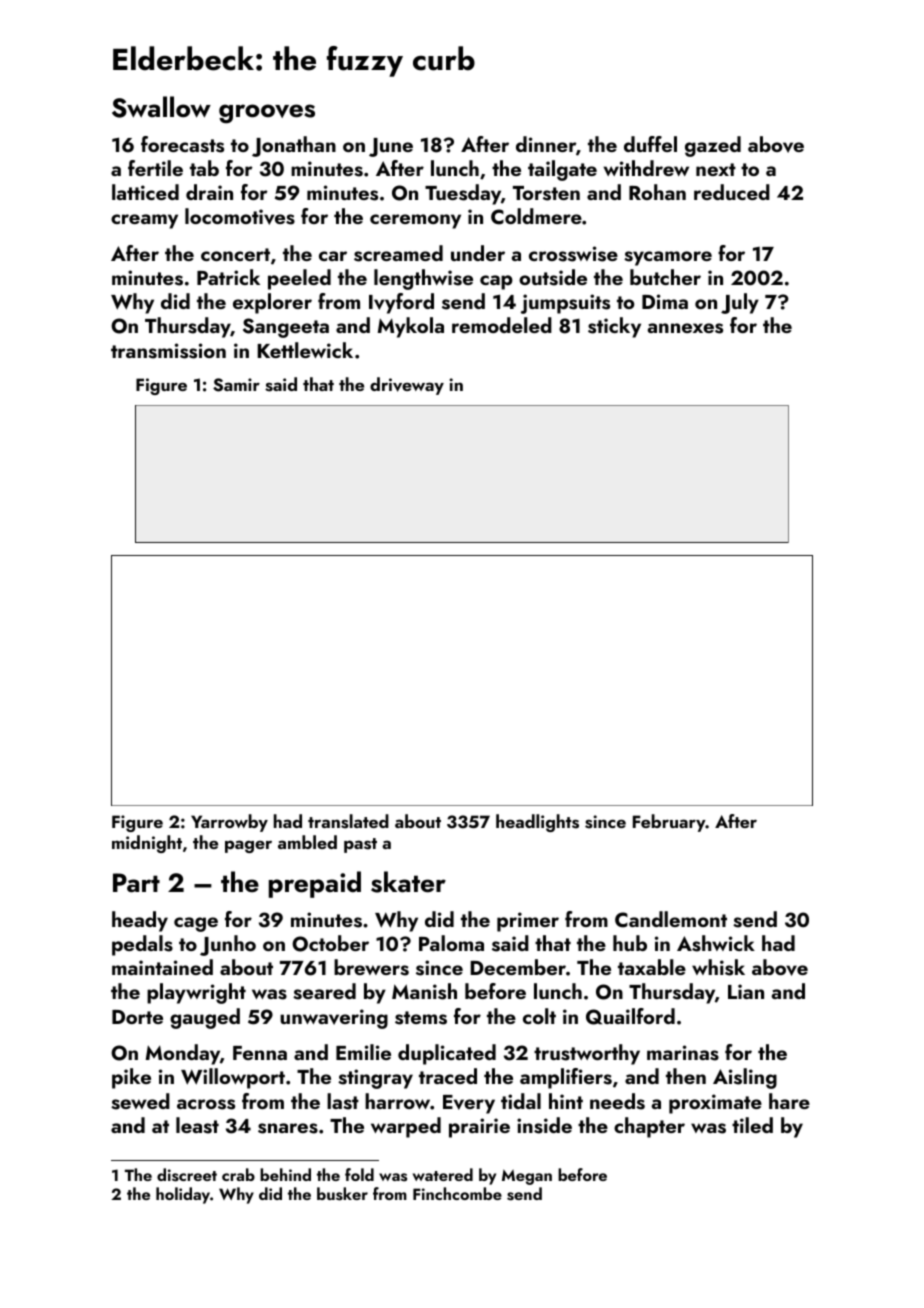 The height and width of the screenshot is (1308, 924). What do you see at coordinates (713, 146) in the screenshot?
I see `gazed` at bounding box center [713, 146].
